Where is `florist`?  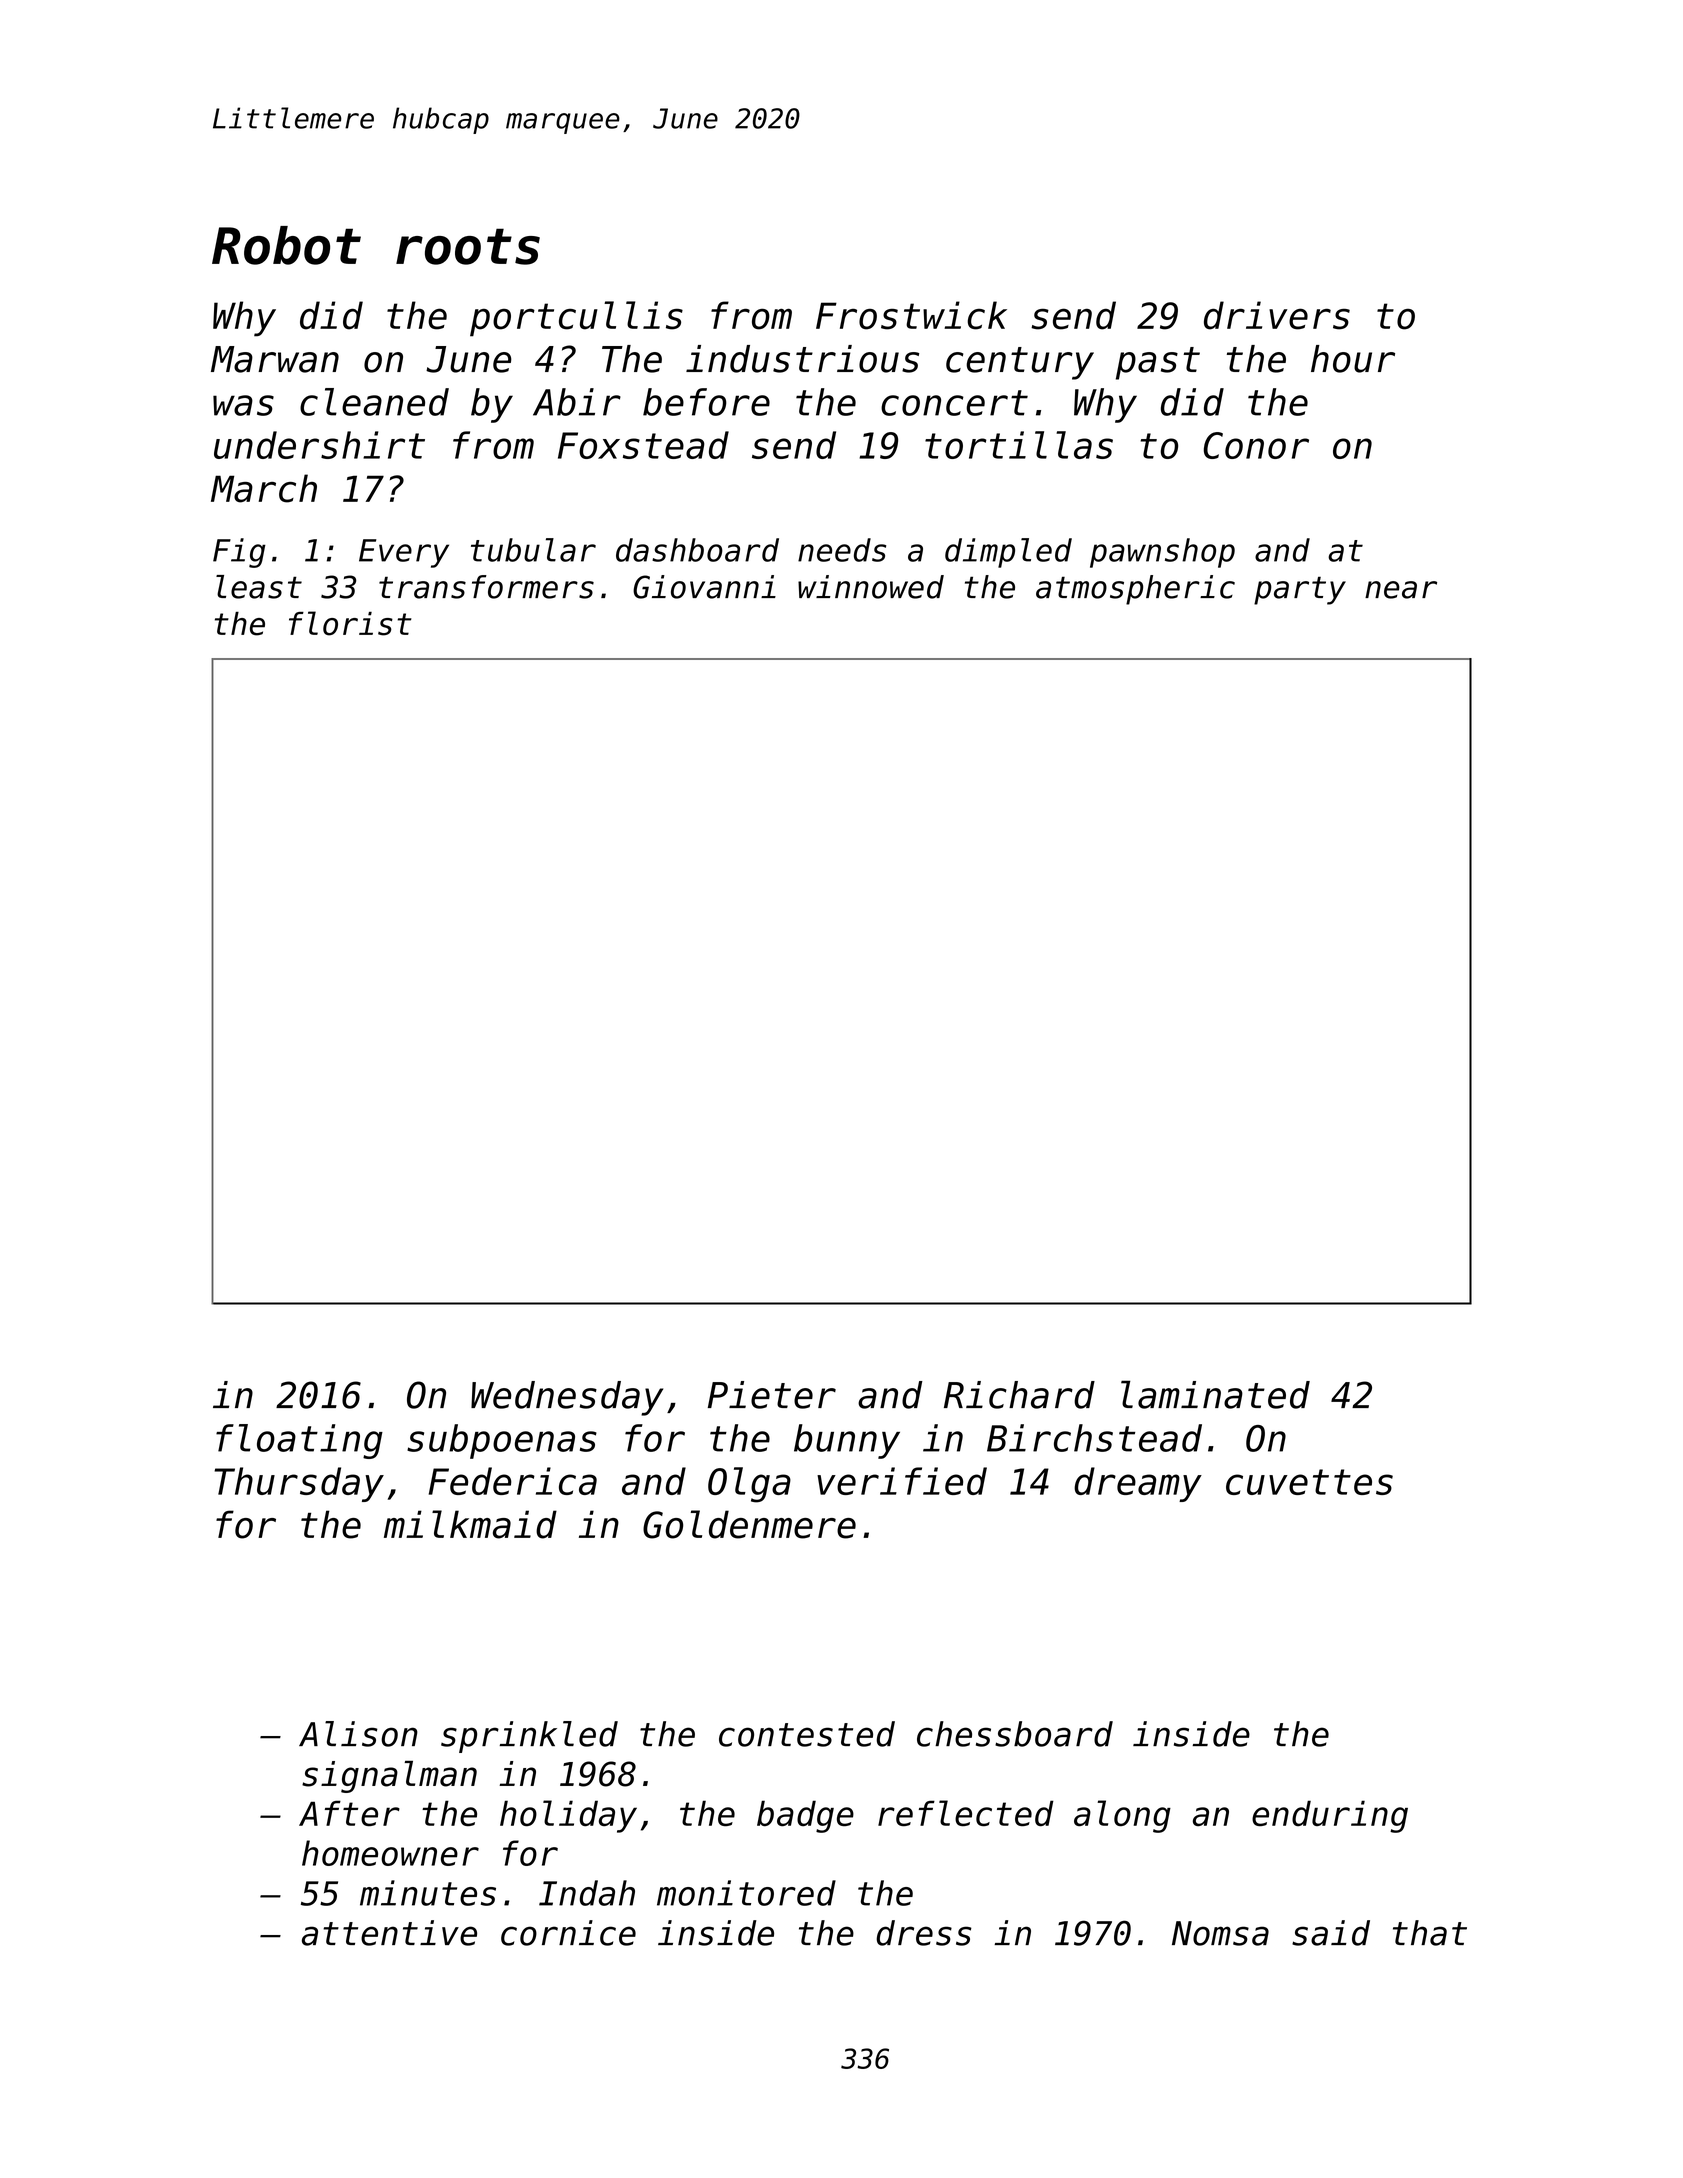 florist is located at coordinates (350, 623).
